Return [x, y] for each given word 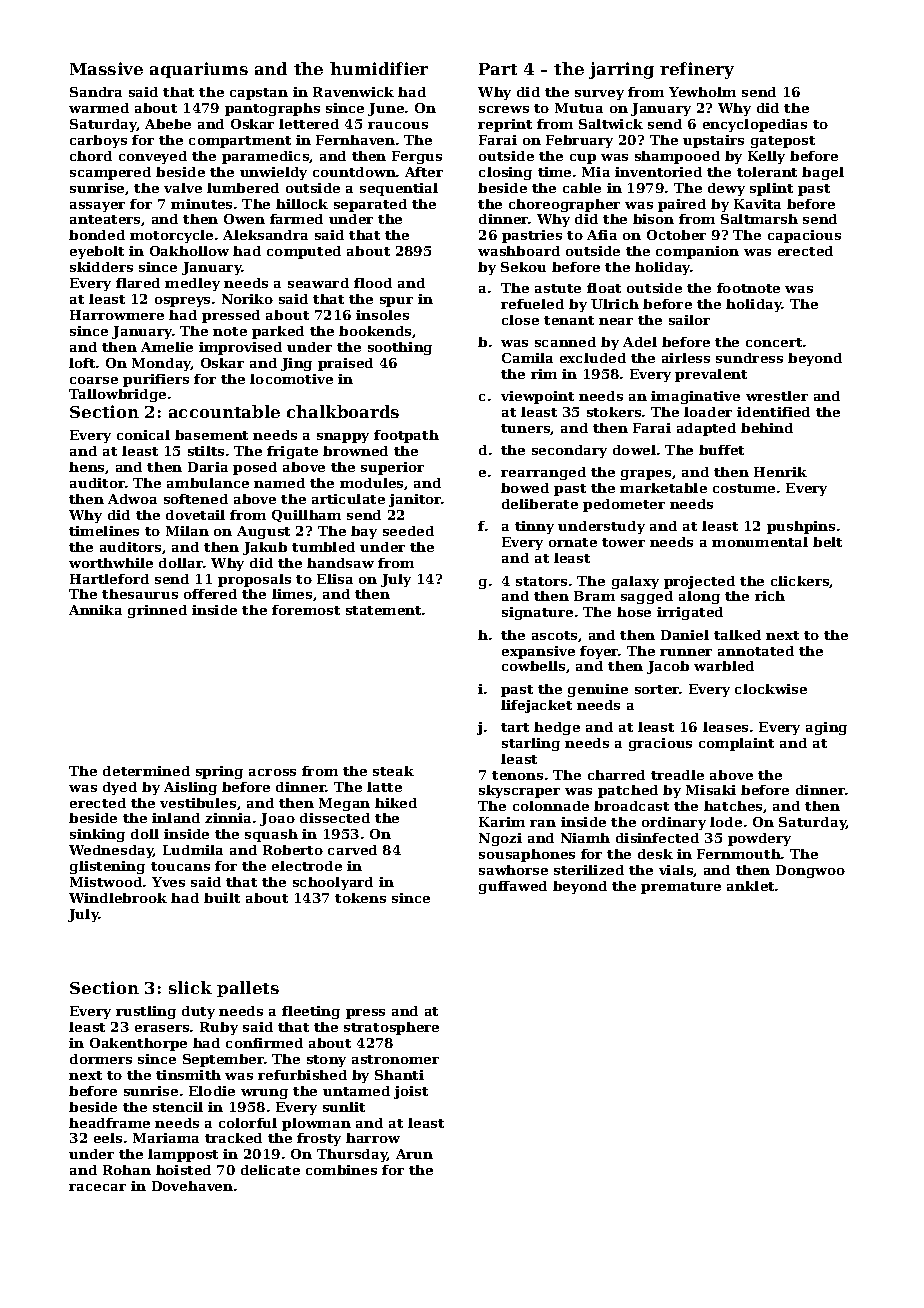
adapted [706, 429]
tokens [360, 898]
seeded [408, 531]
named [279, 483]
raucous [398, 125]
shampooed [677, 157]
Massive [106, 68]
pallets [248, 989]
